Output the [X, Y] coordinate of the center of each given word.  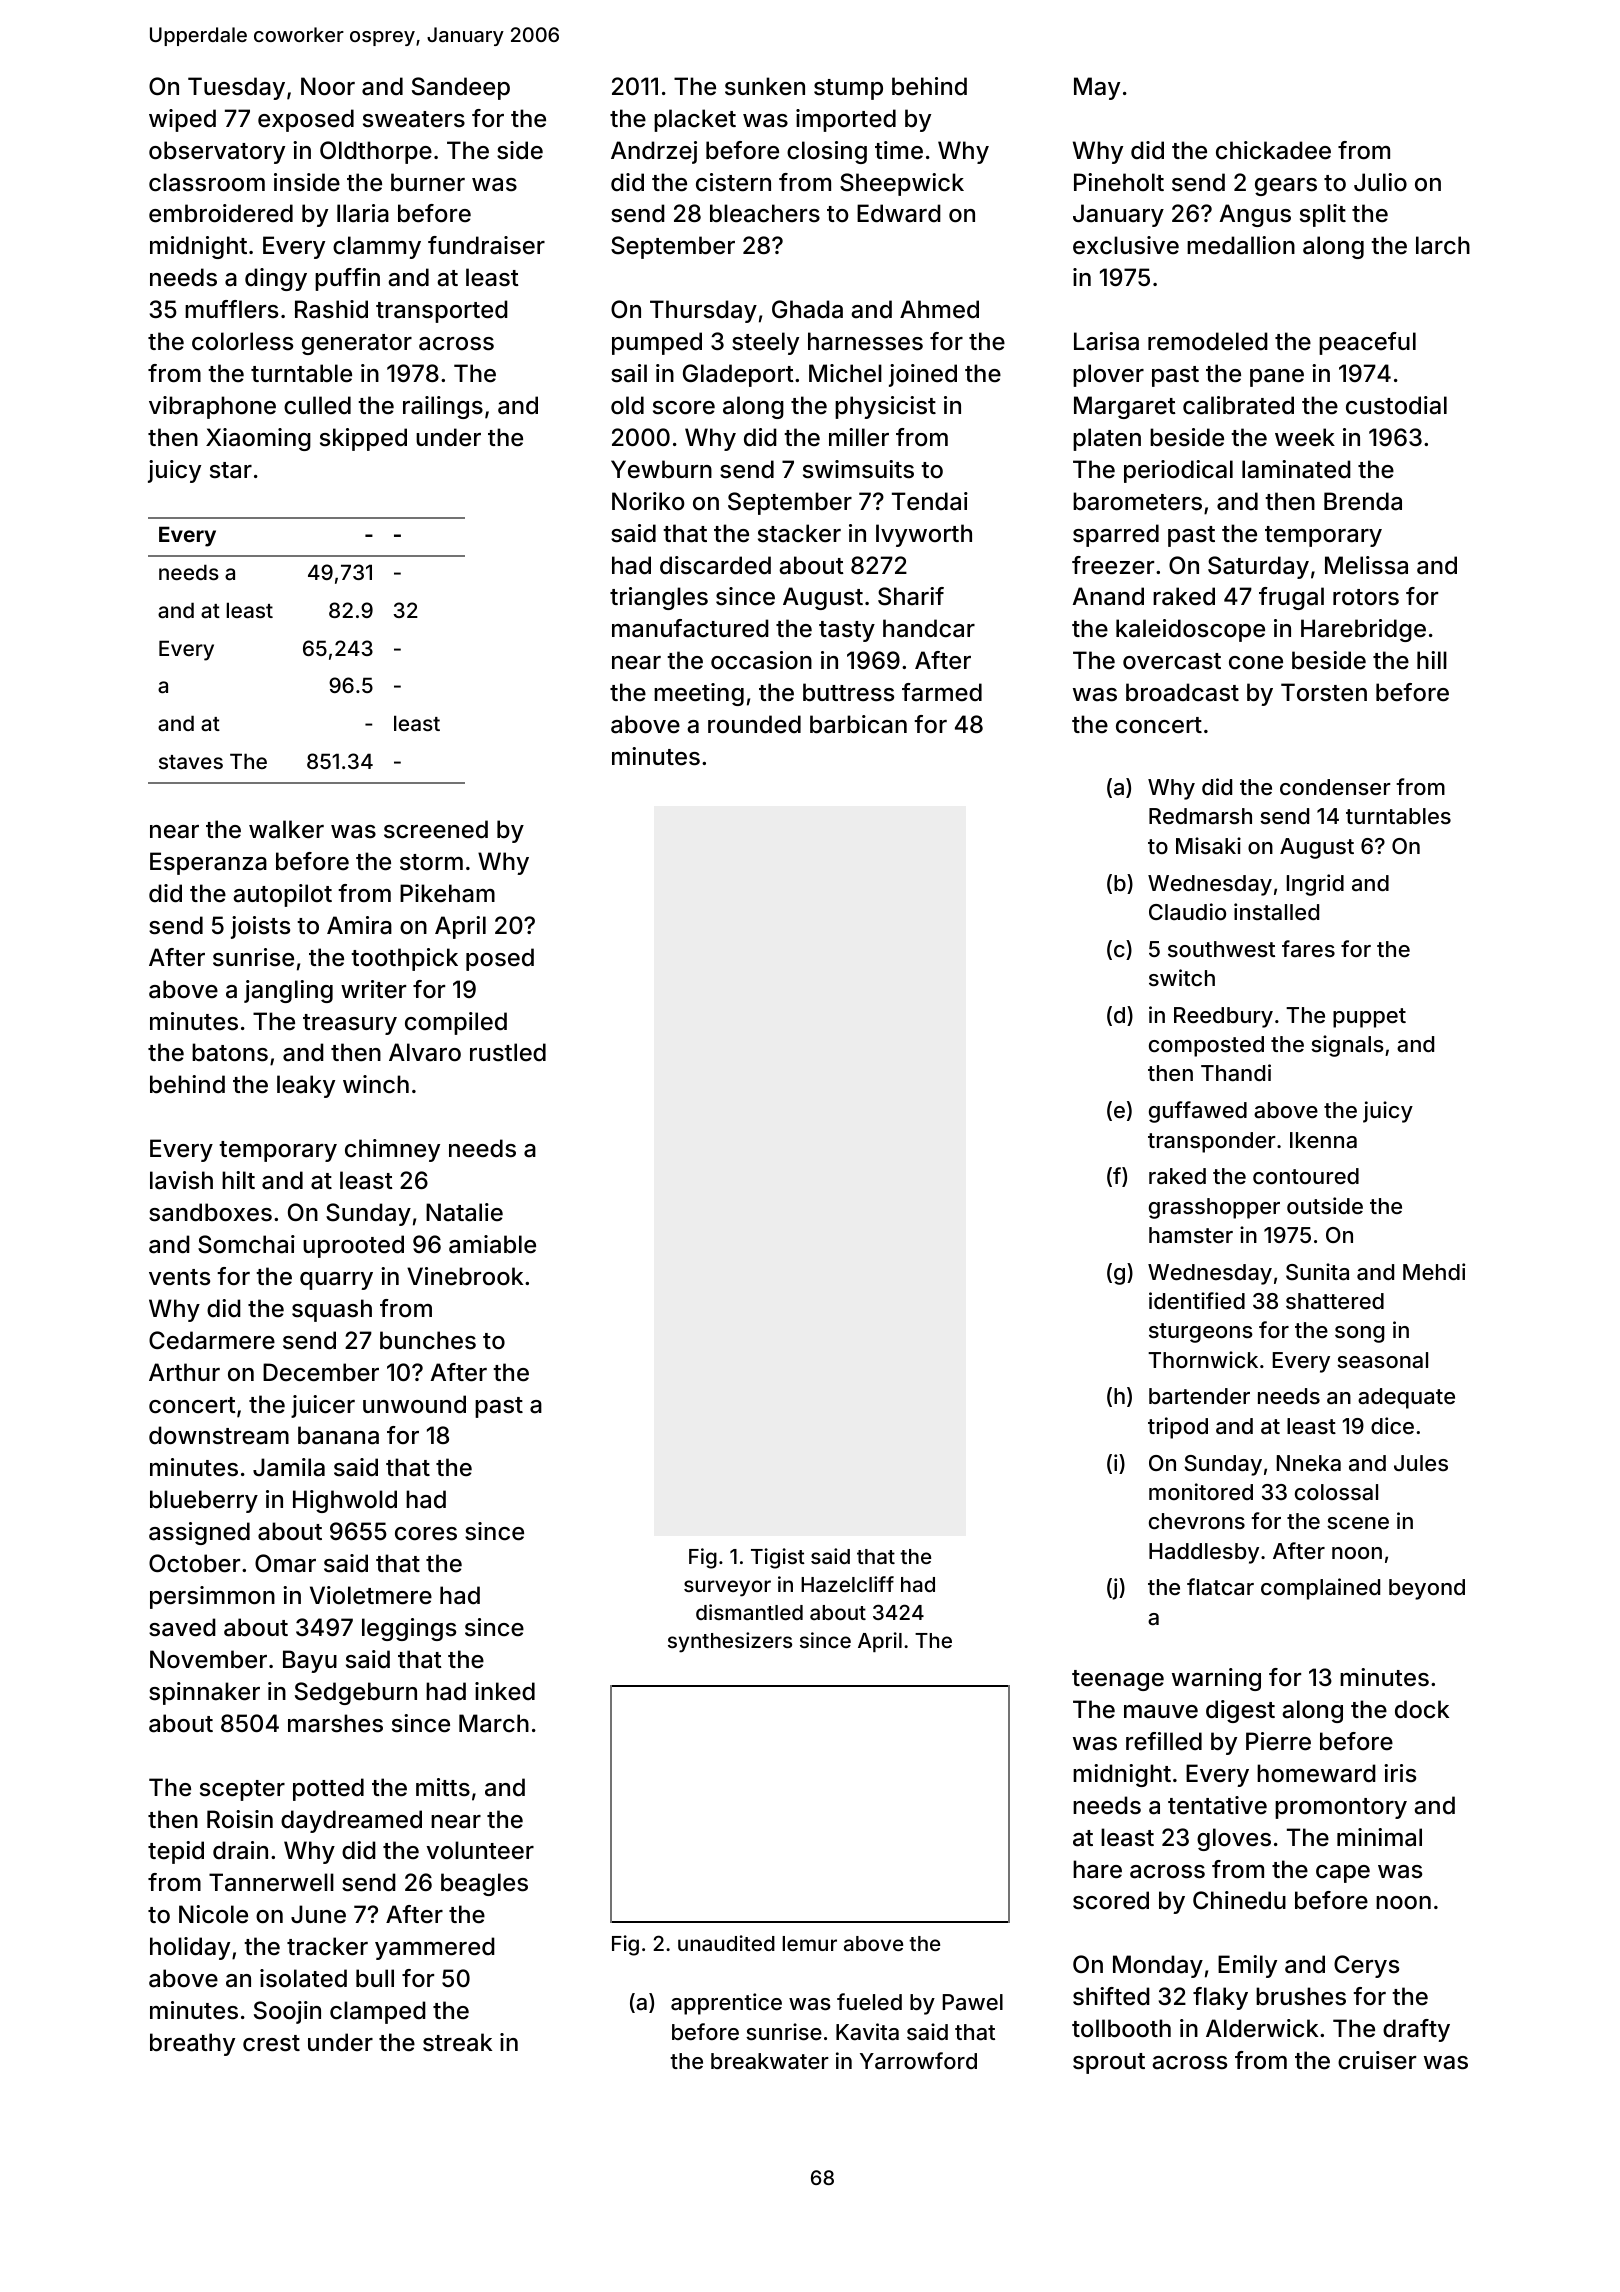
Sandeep [461, 88]
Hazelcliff [847, 1584]
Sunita [1317, 1272]
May [1097, 88]
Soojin [287, 2012]
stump [848, 89]
